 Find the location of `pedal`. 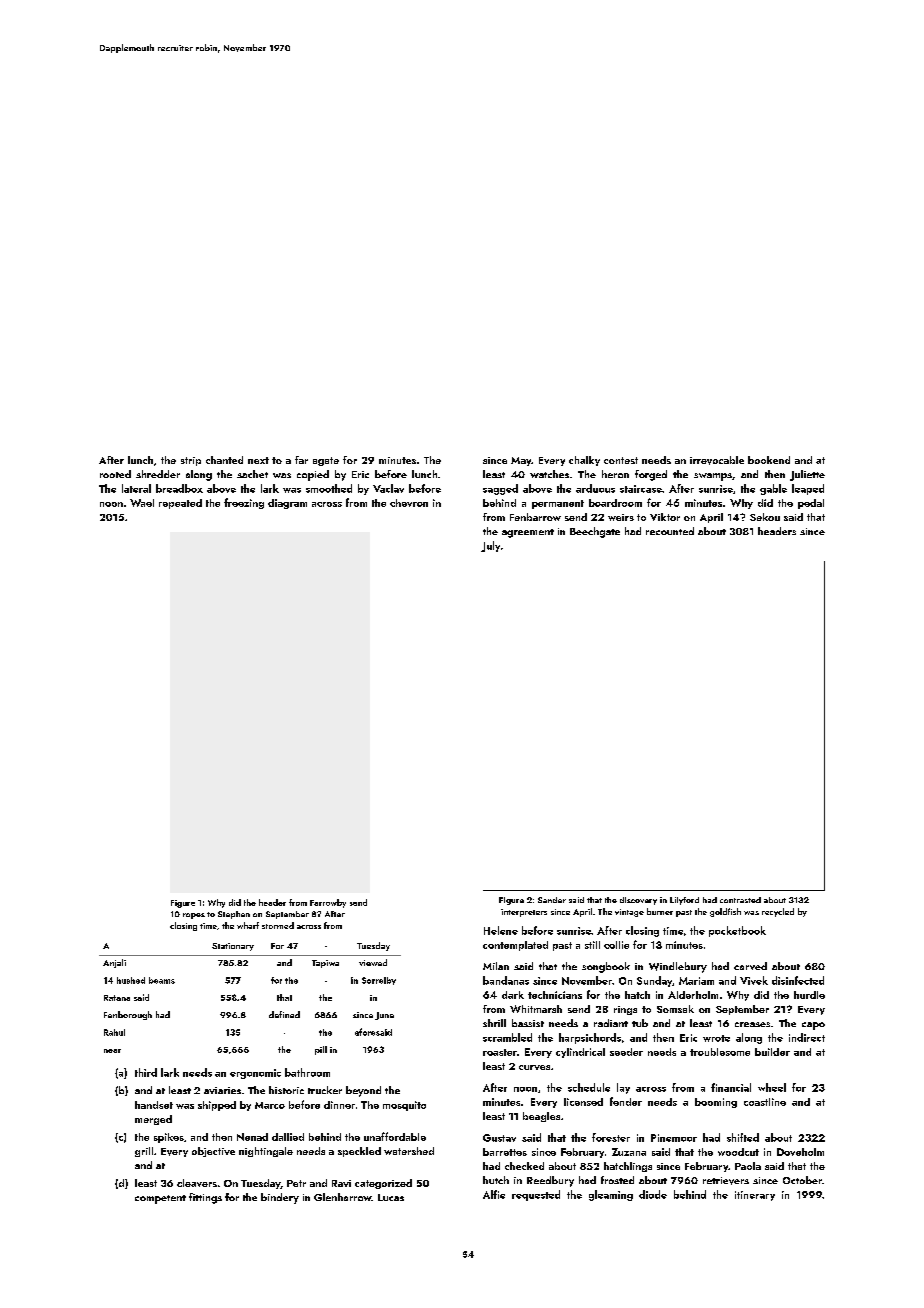

pedal is located at coordinates (811, 504).
